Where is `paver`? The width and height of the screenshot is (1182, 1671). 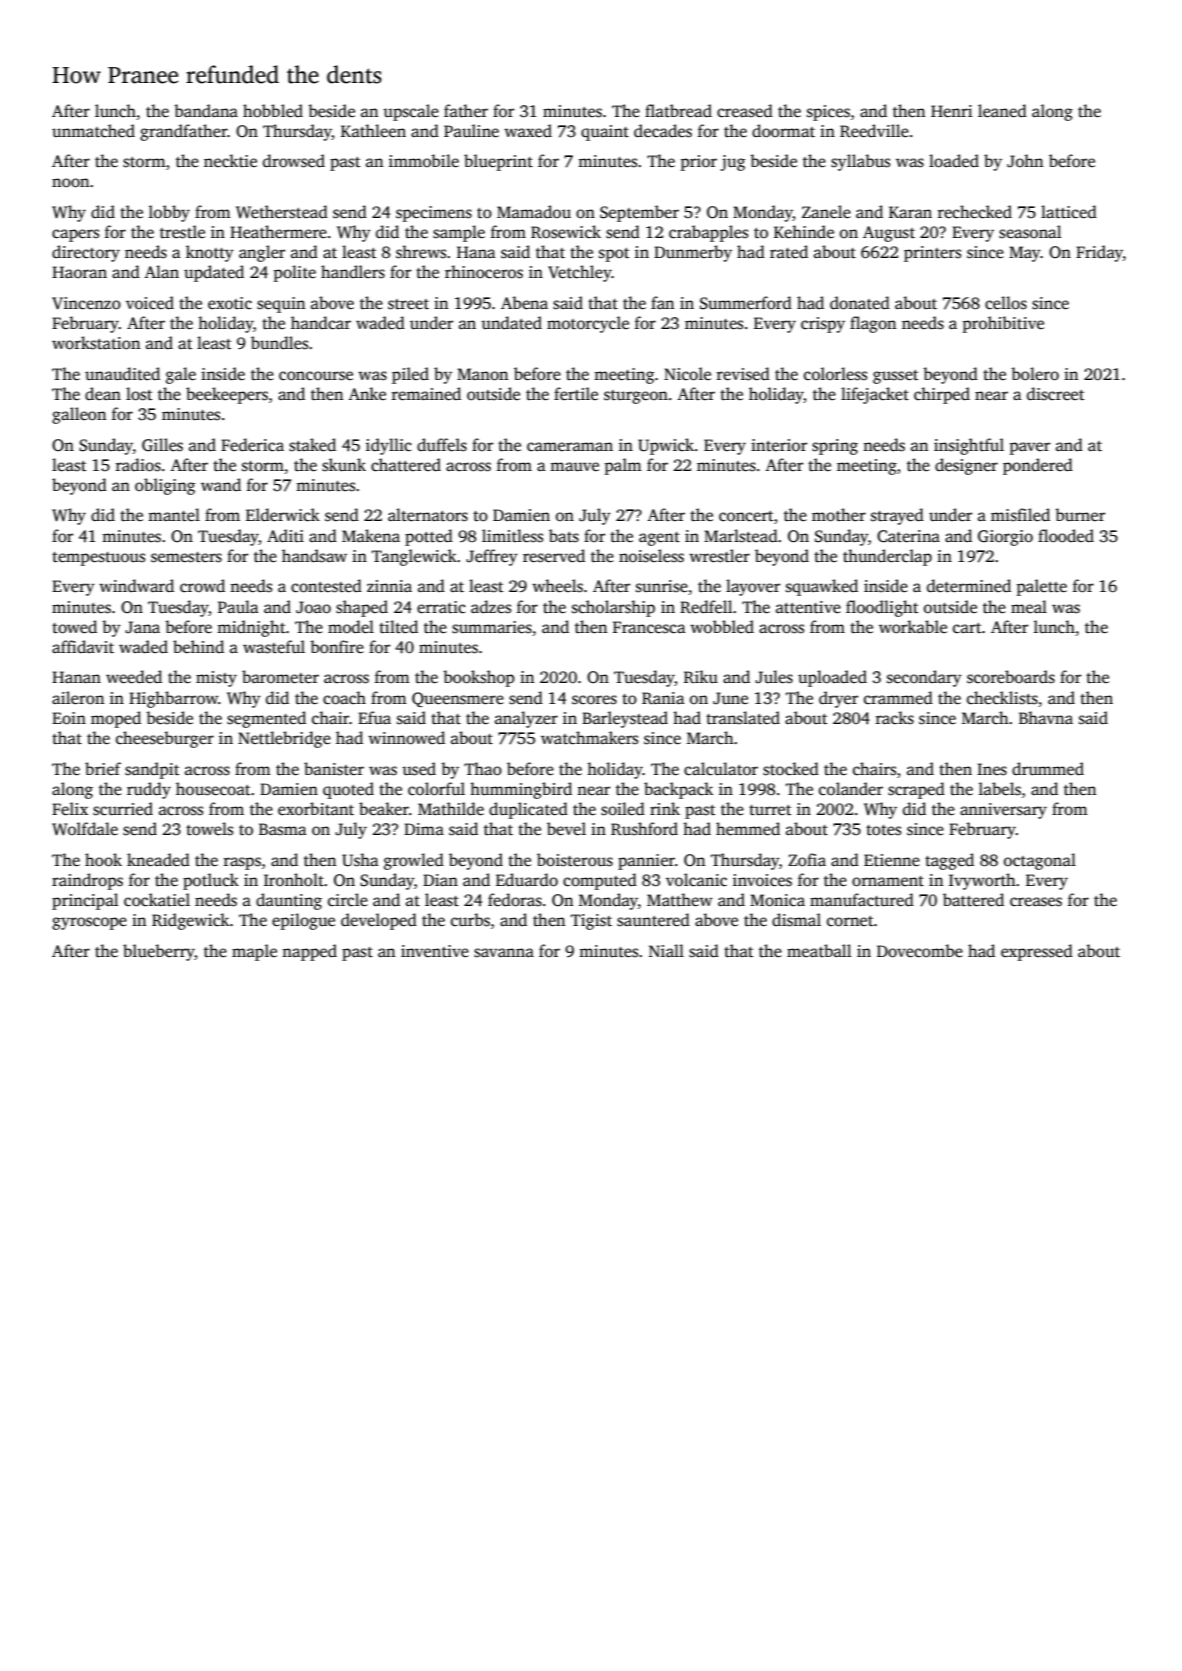 paver is located at coordinates (1030, 448).
